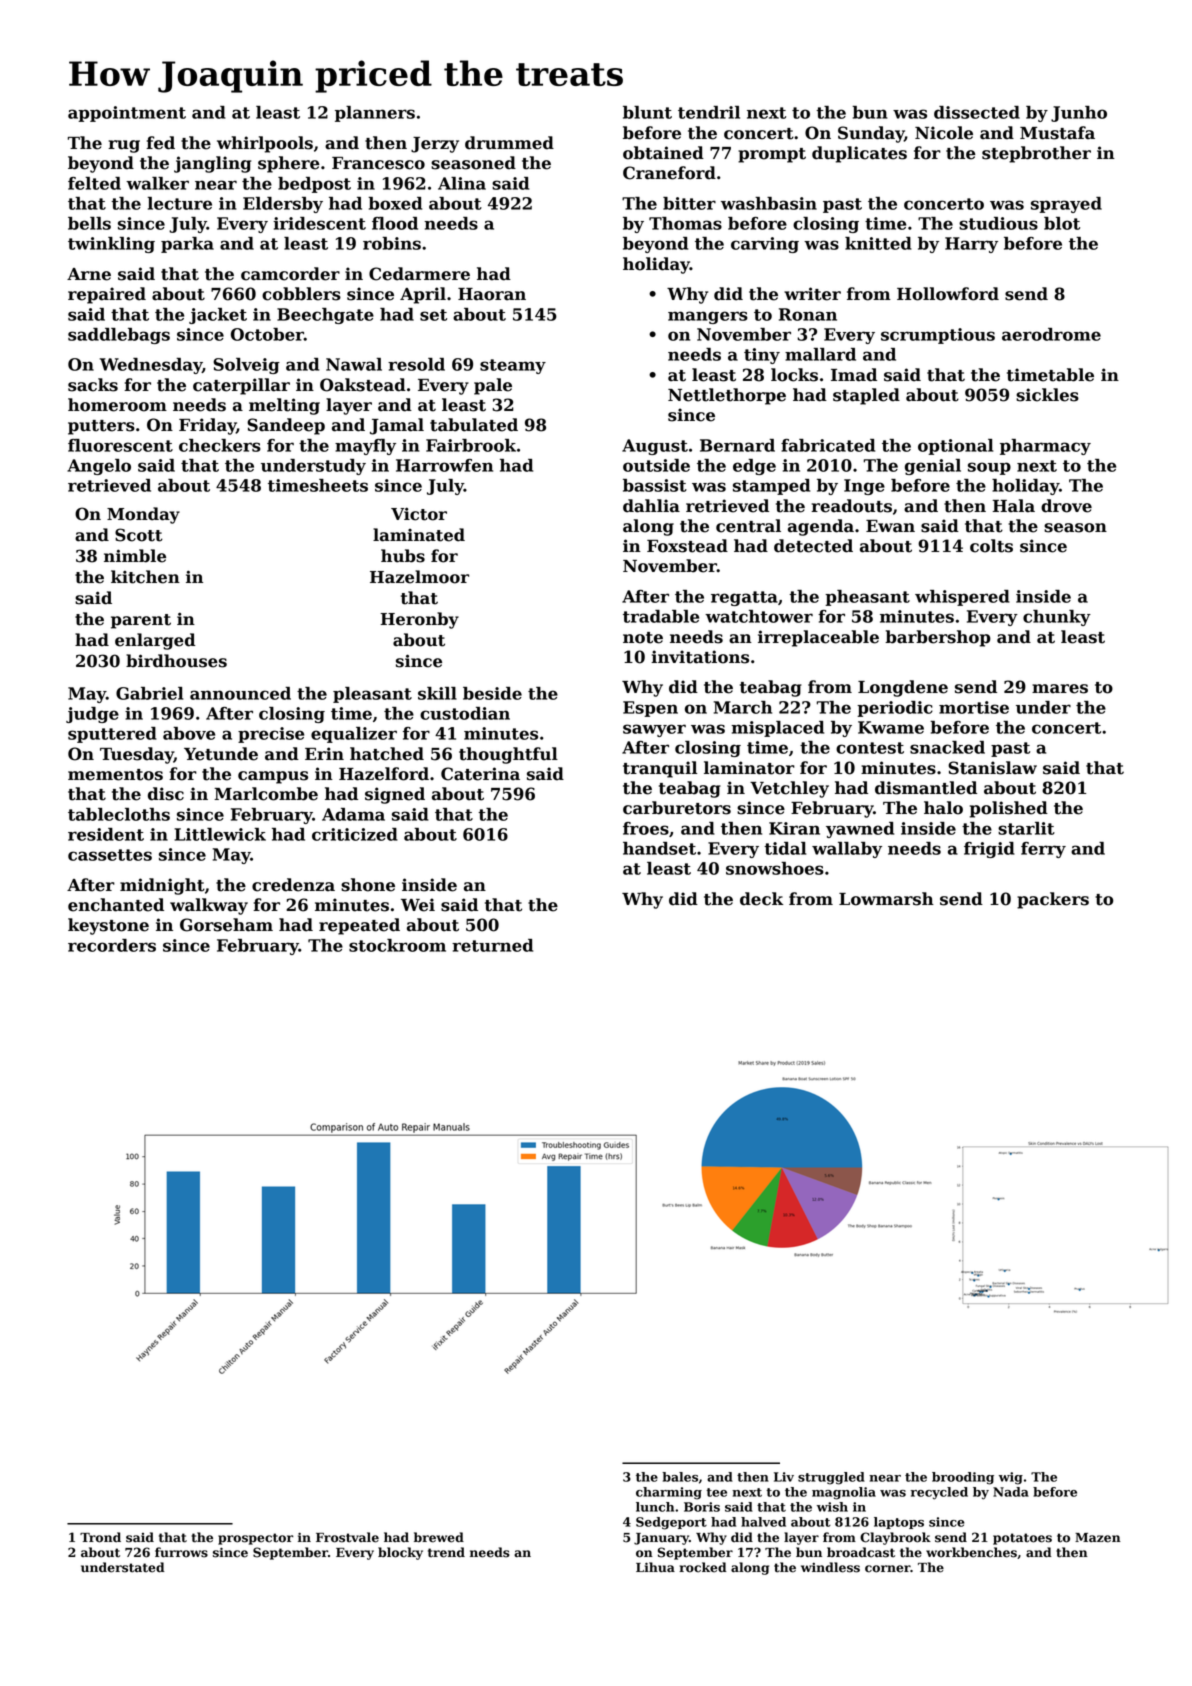 This screenshot has height=1686, width=1192. Describe the element at coordinates (1079, 114) in the screenshot. I see `Junho` at that location.
